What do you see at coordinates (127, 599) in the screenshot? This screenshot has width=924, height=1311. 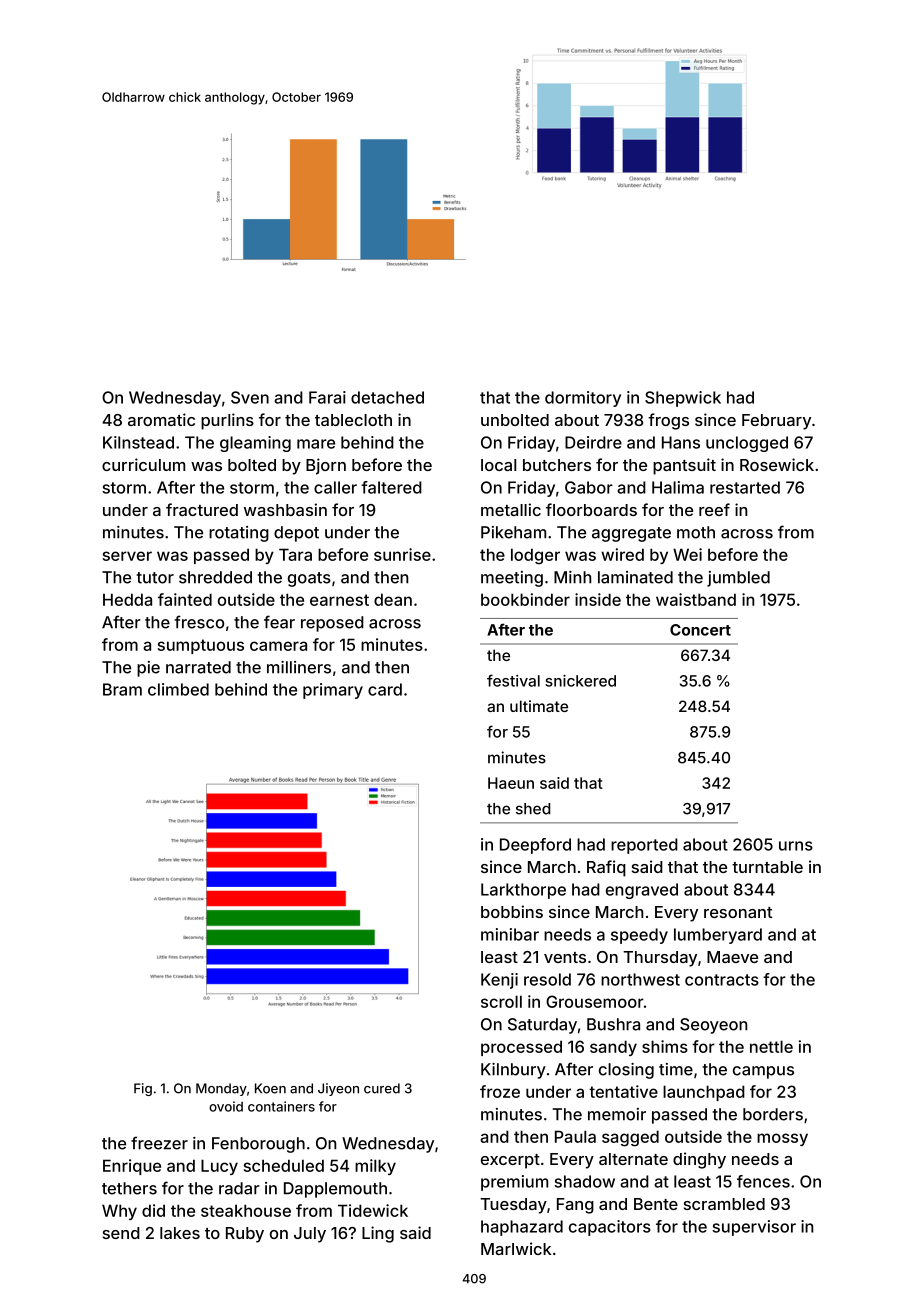 I see `Hedda` at bounding box center [127, 599].
